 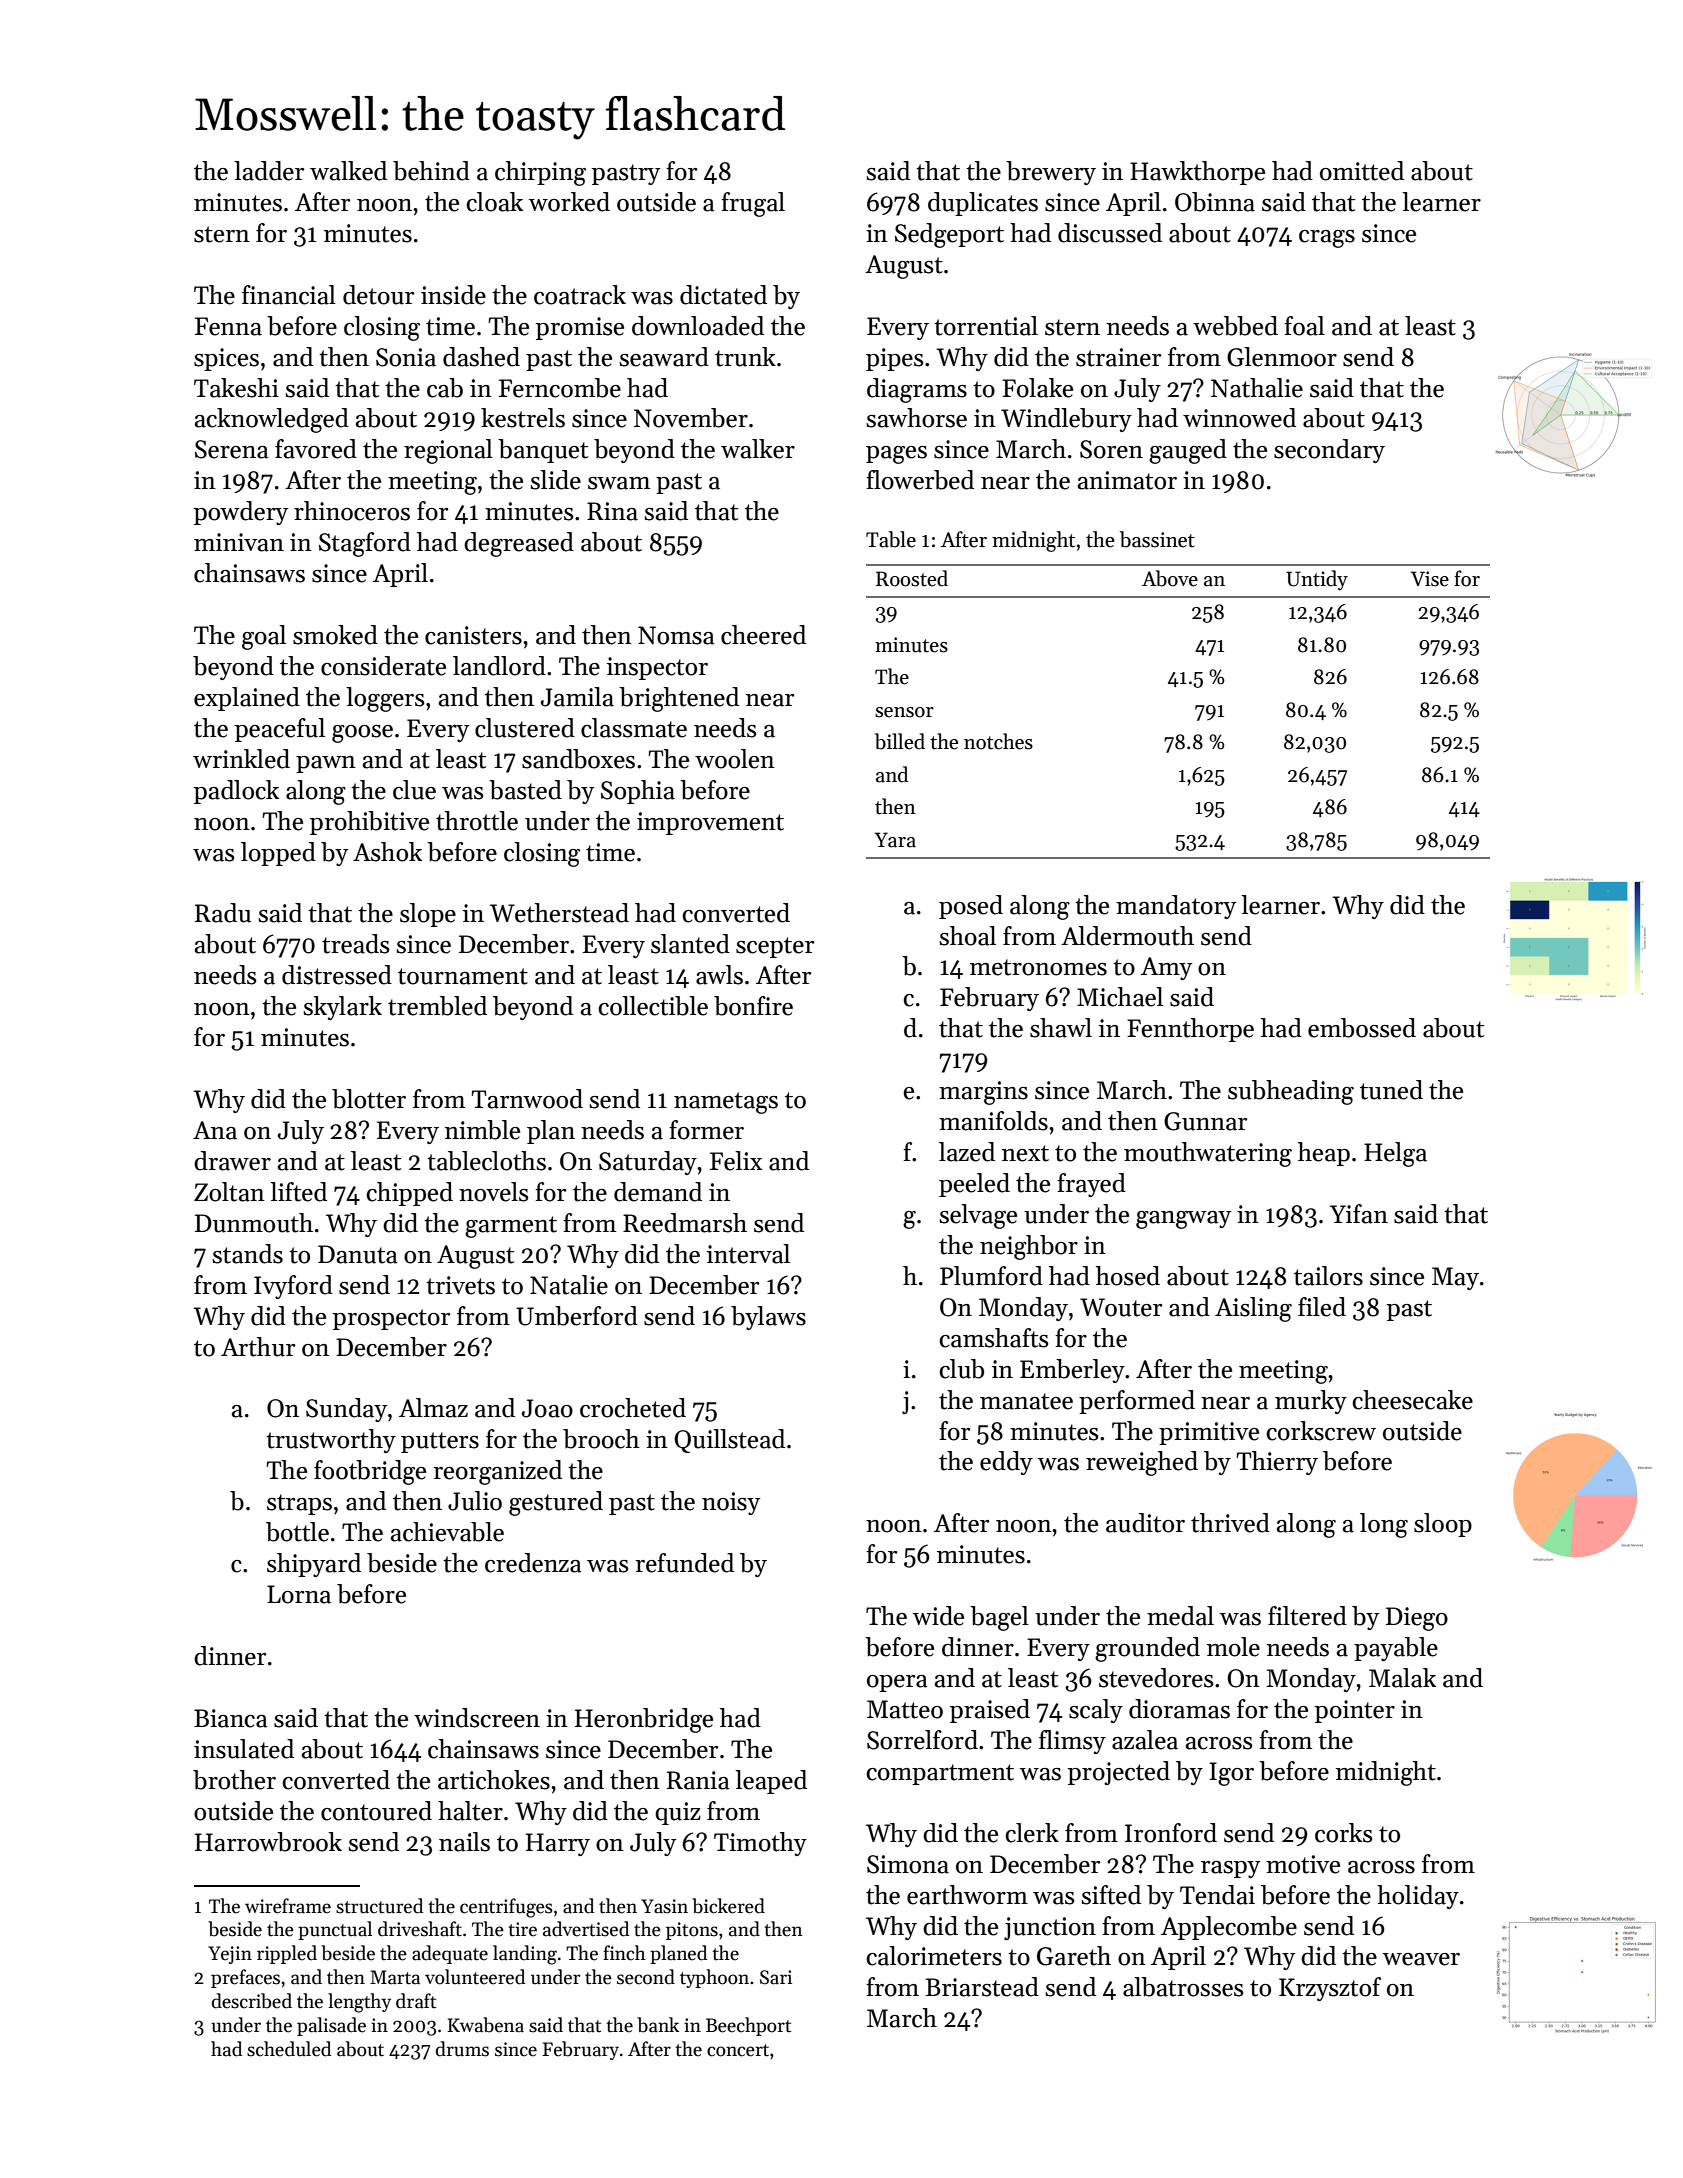 What do you see at coordinates (299, 1504) in the page?
I see `straps` at bounding box center [299, 1504].
